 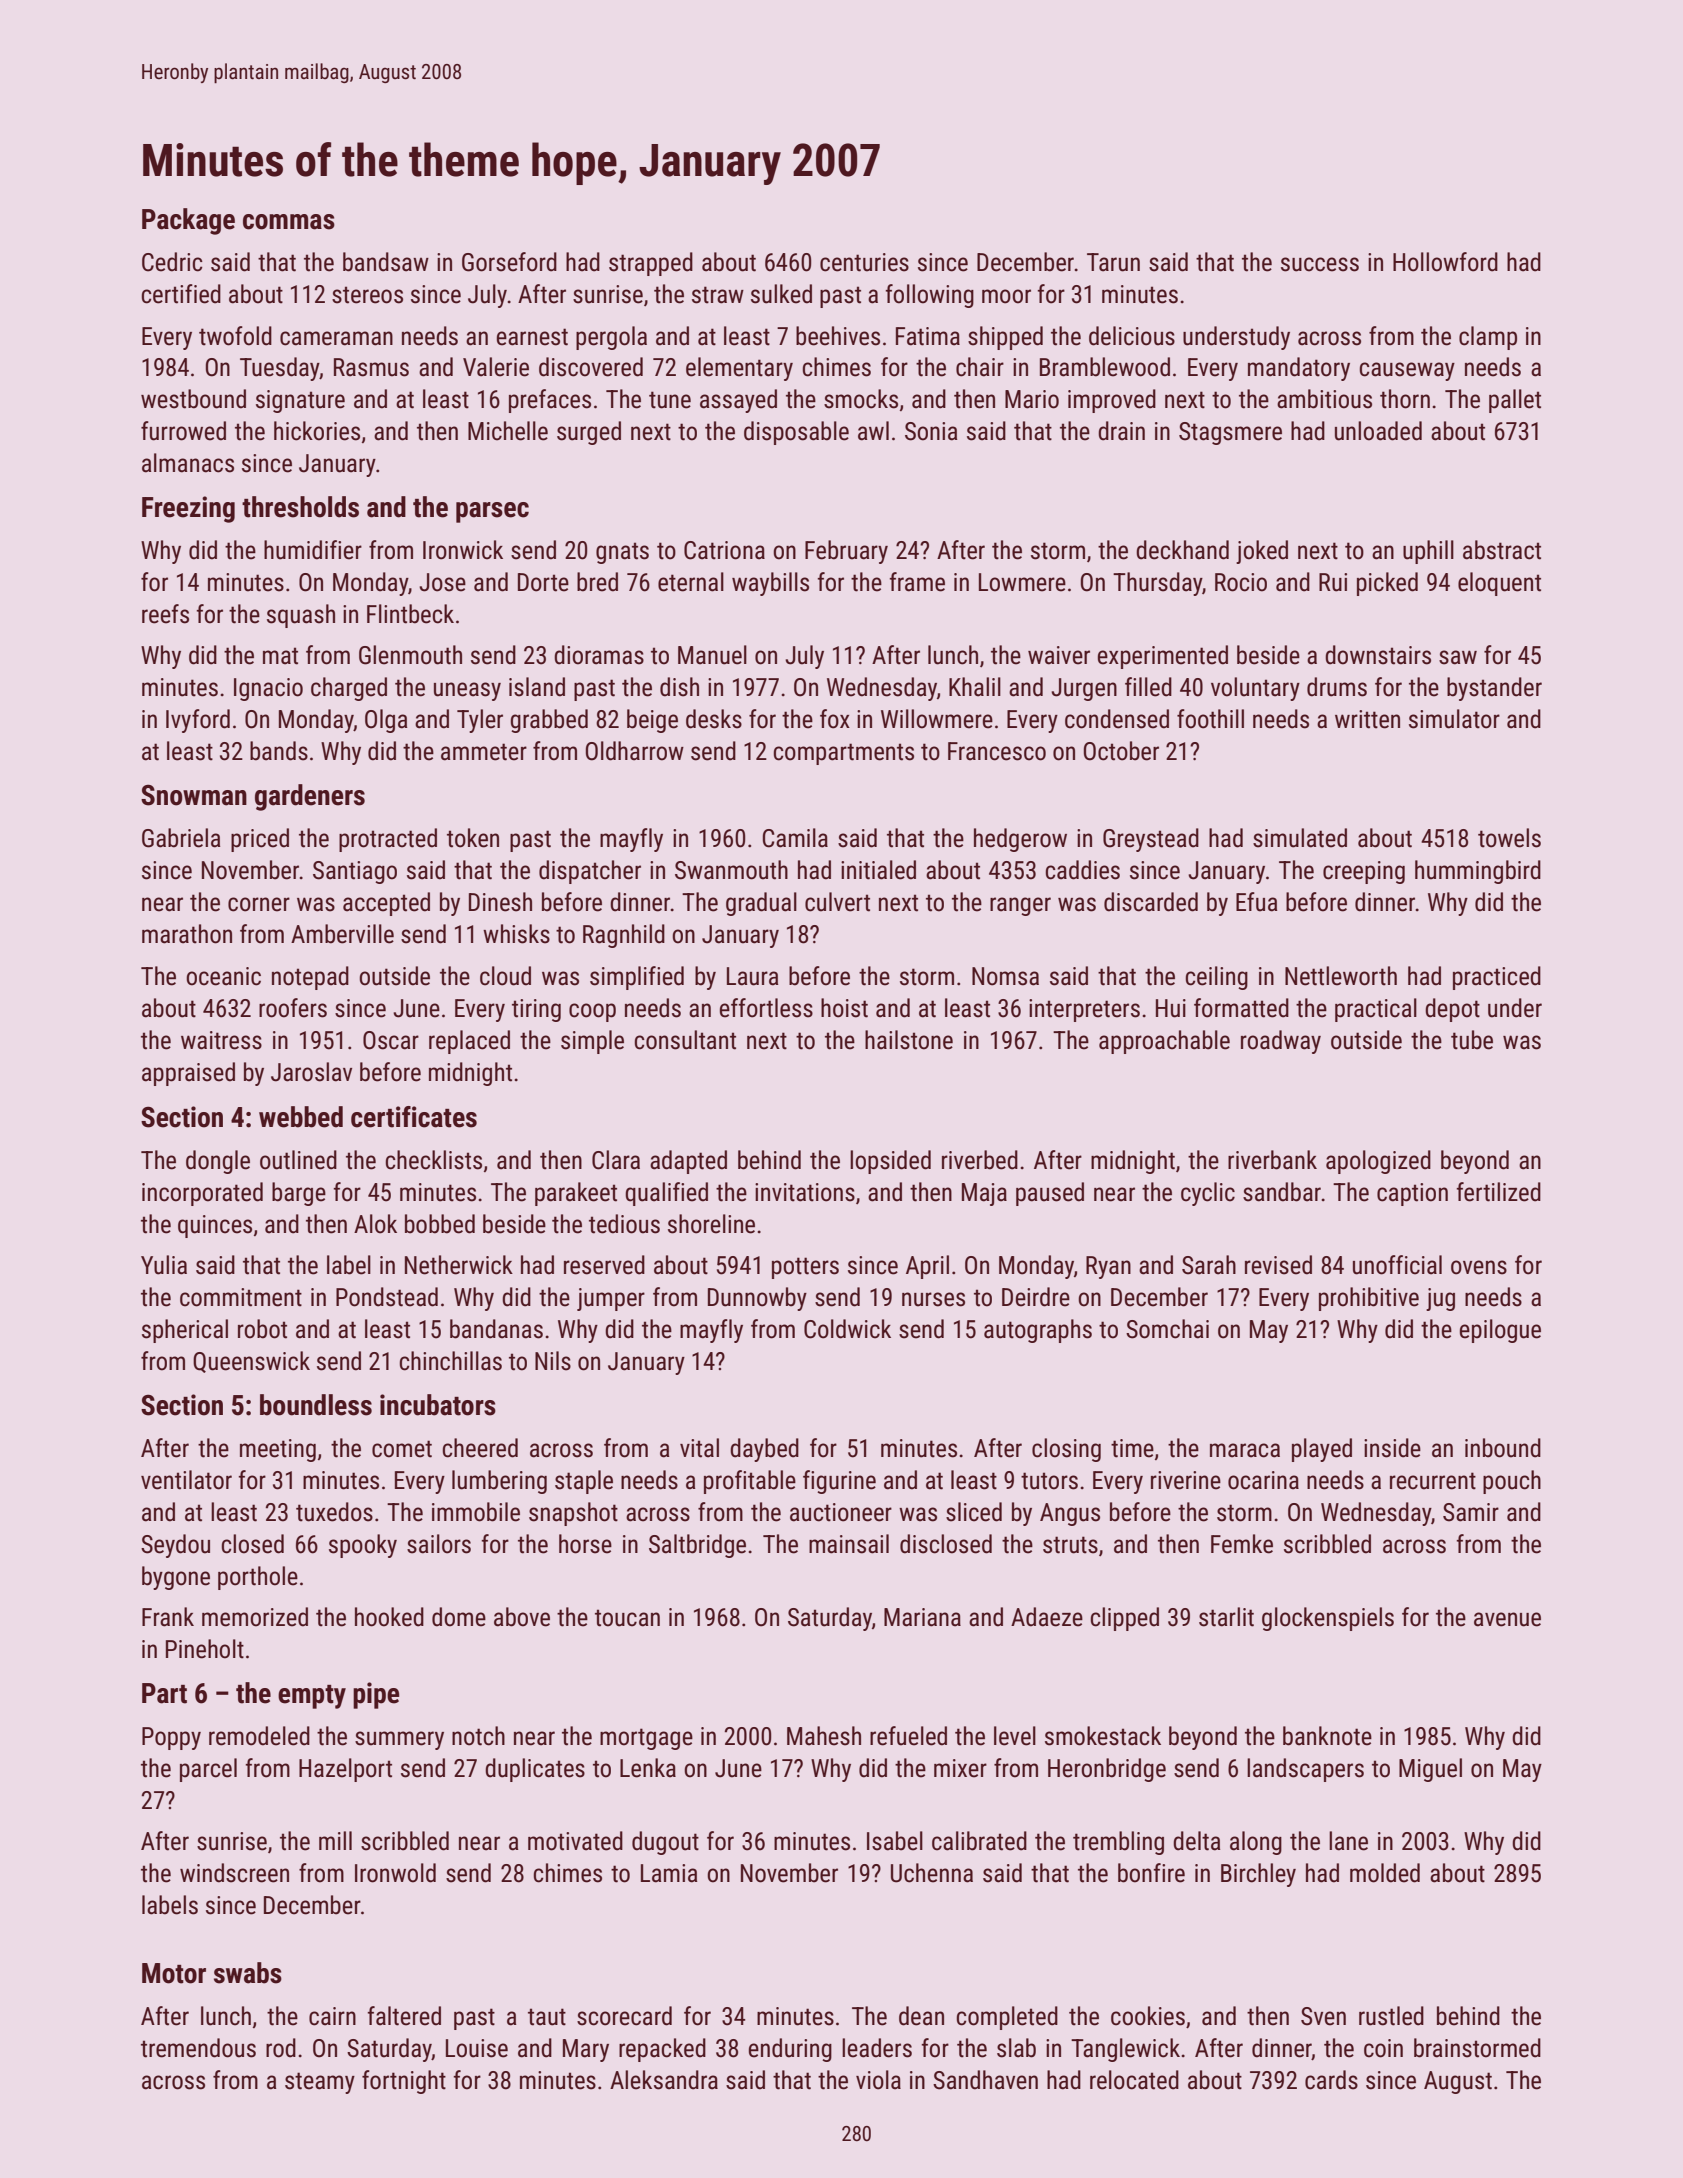 I want to click on Aleksandra, so click(x=664, y=2080).
